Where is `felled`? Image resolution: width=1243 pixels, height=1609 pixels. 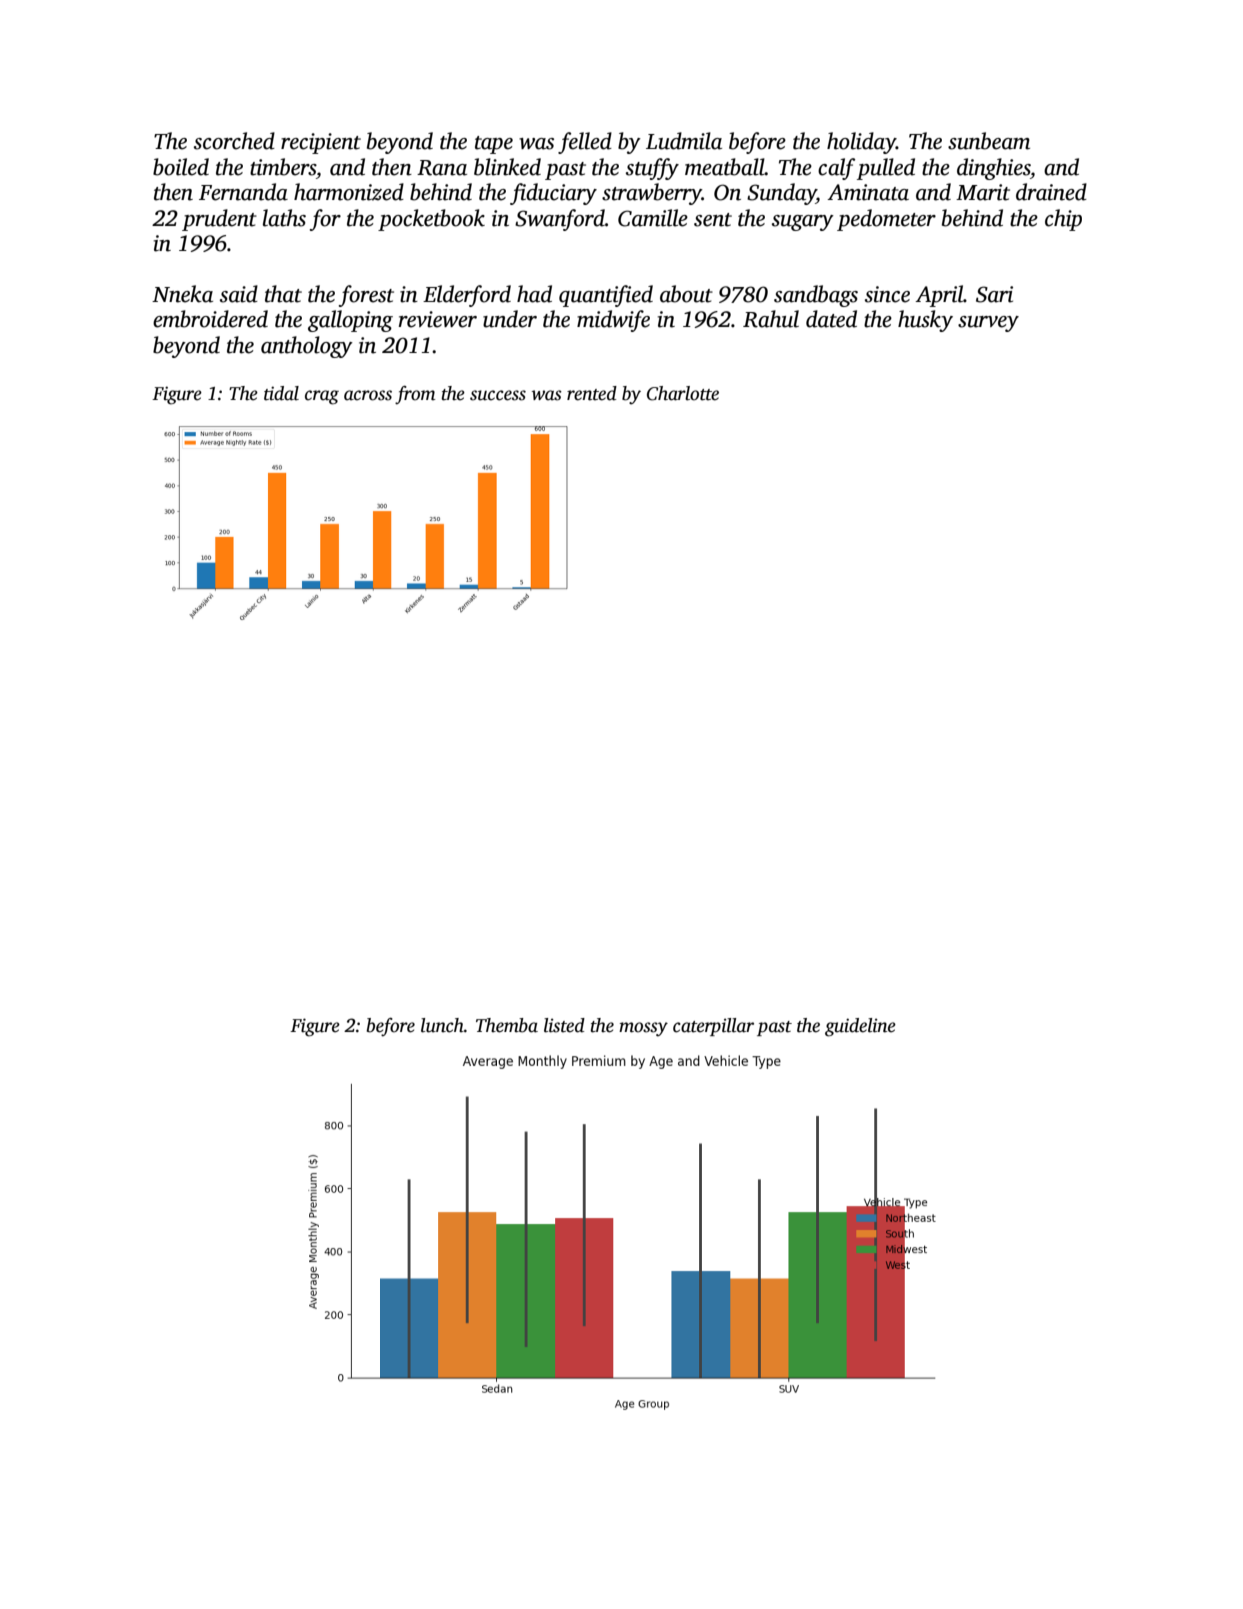
felled is located at coordinates (585, 143).
